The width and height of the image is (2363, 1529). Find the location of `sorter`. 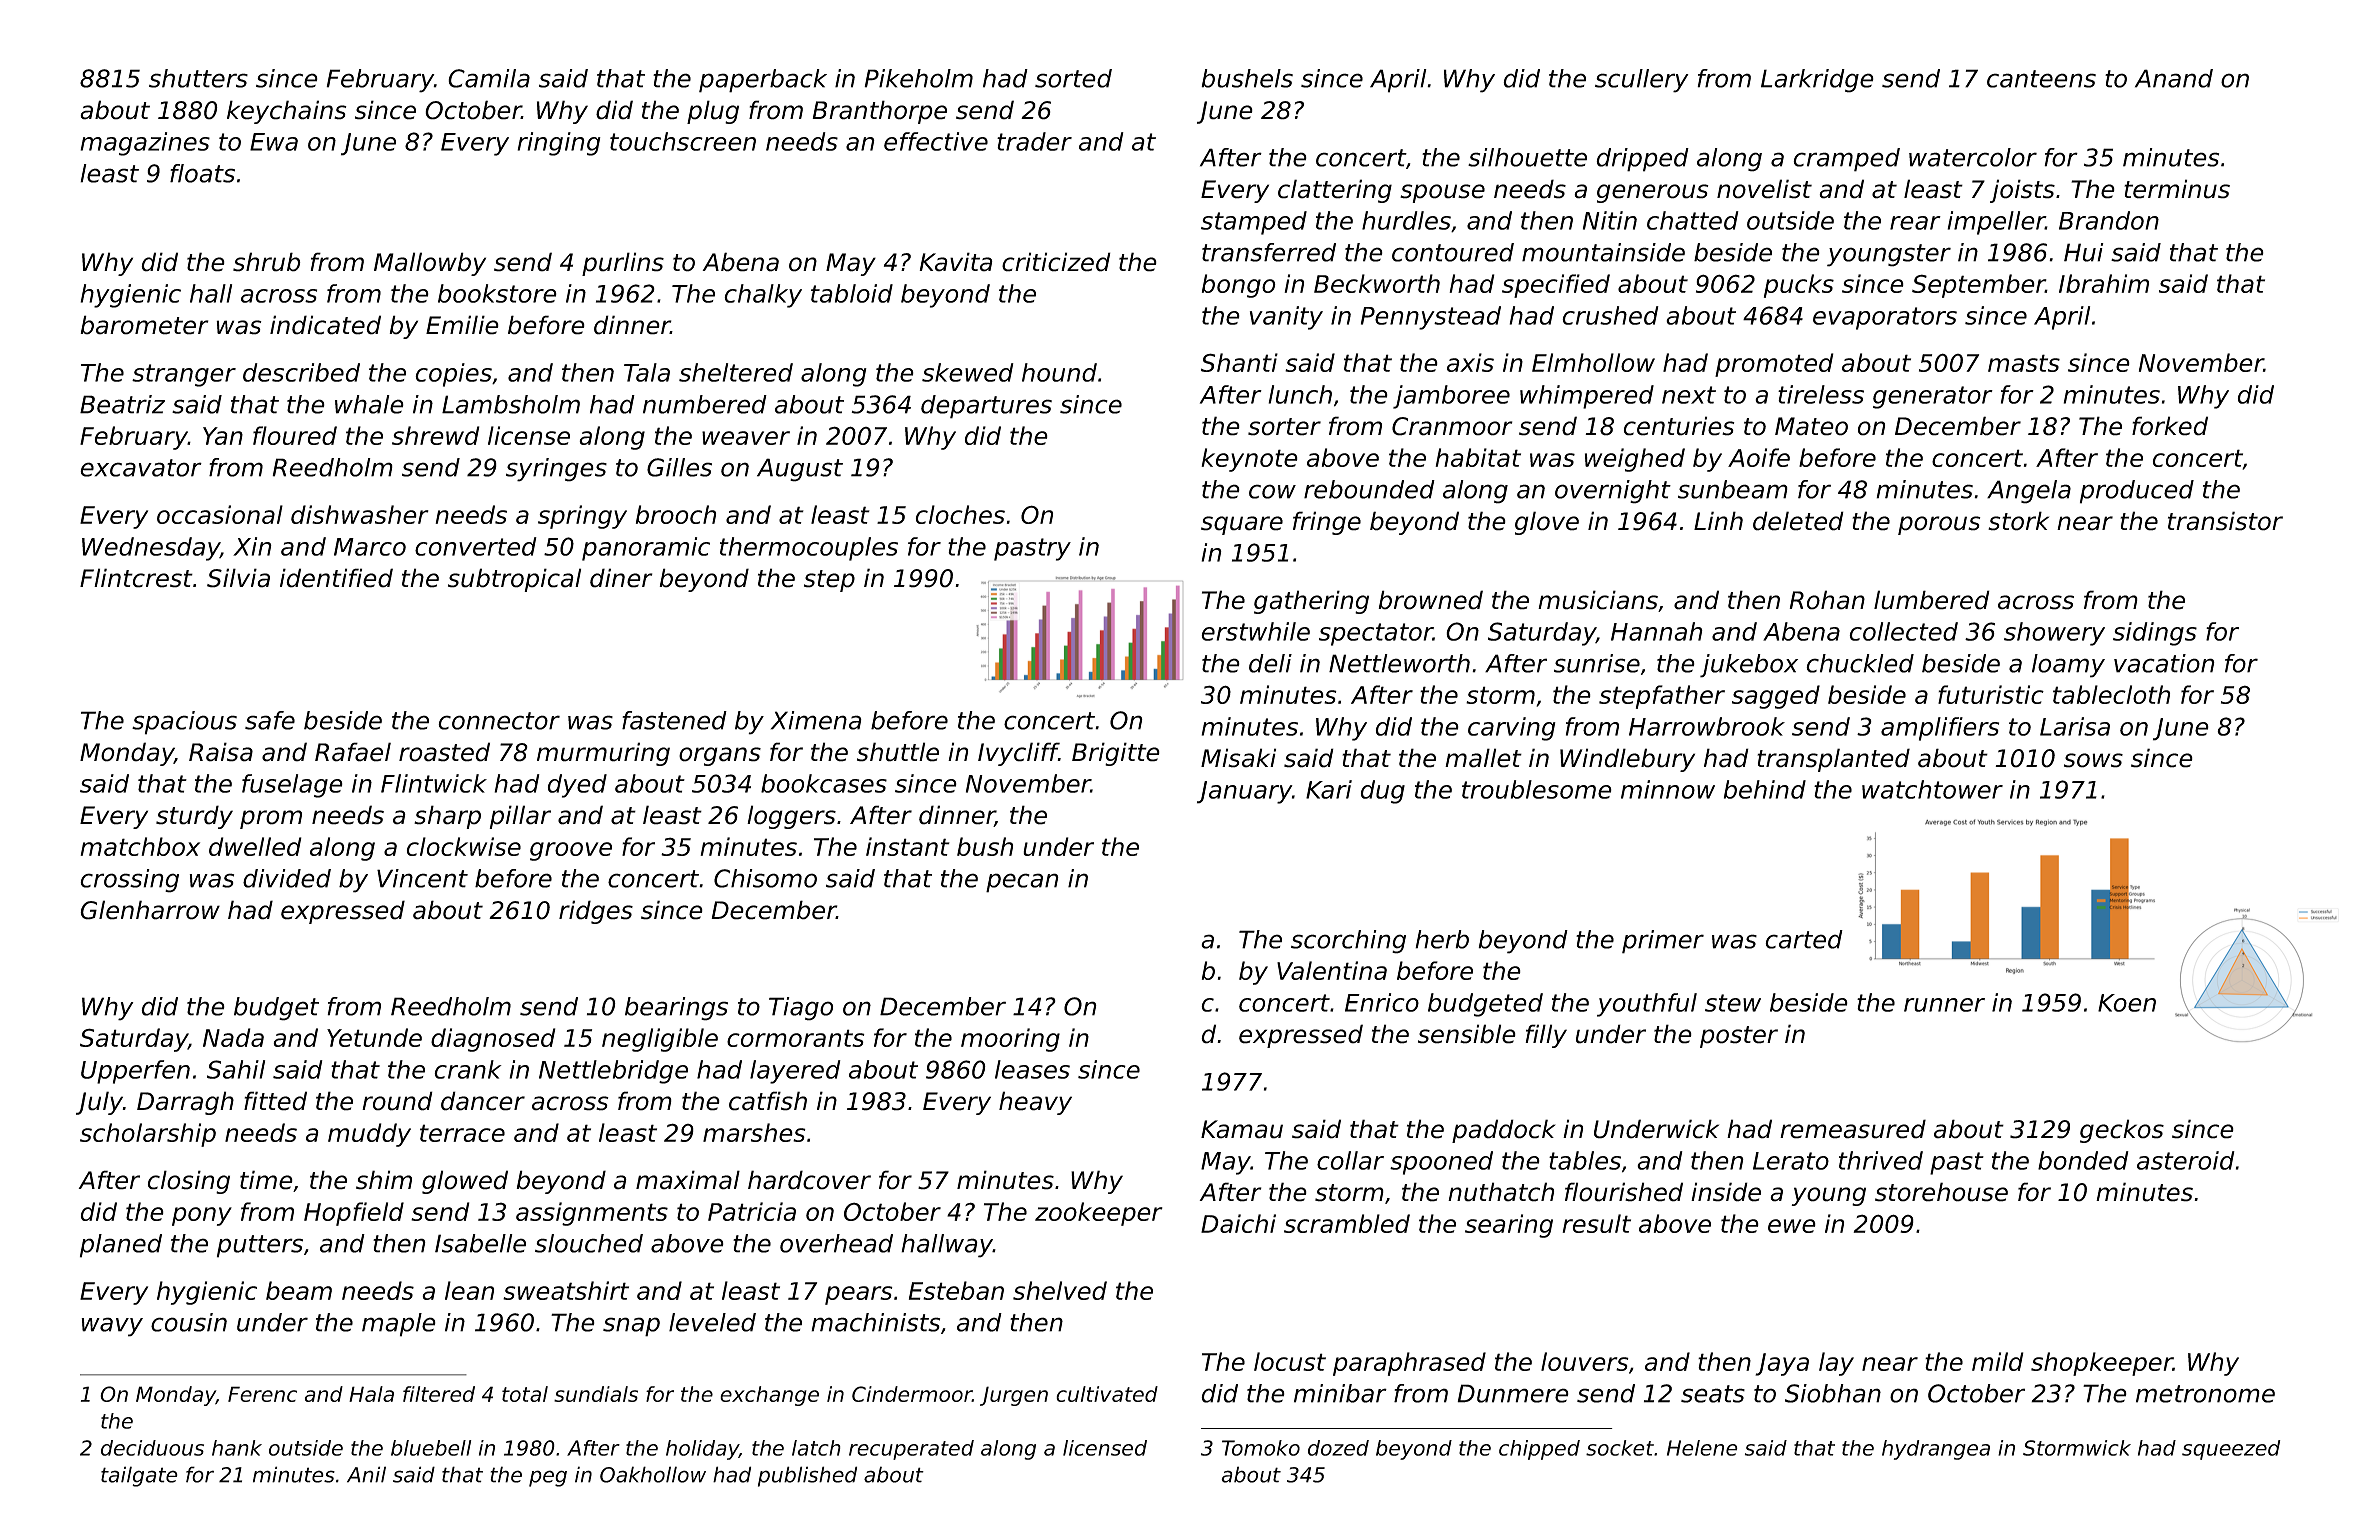

sorter is located at coordinates (1284, 427).
